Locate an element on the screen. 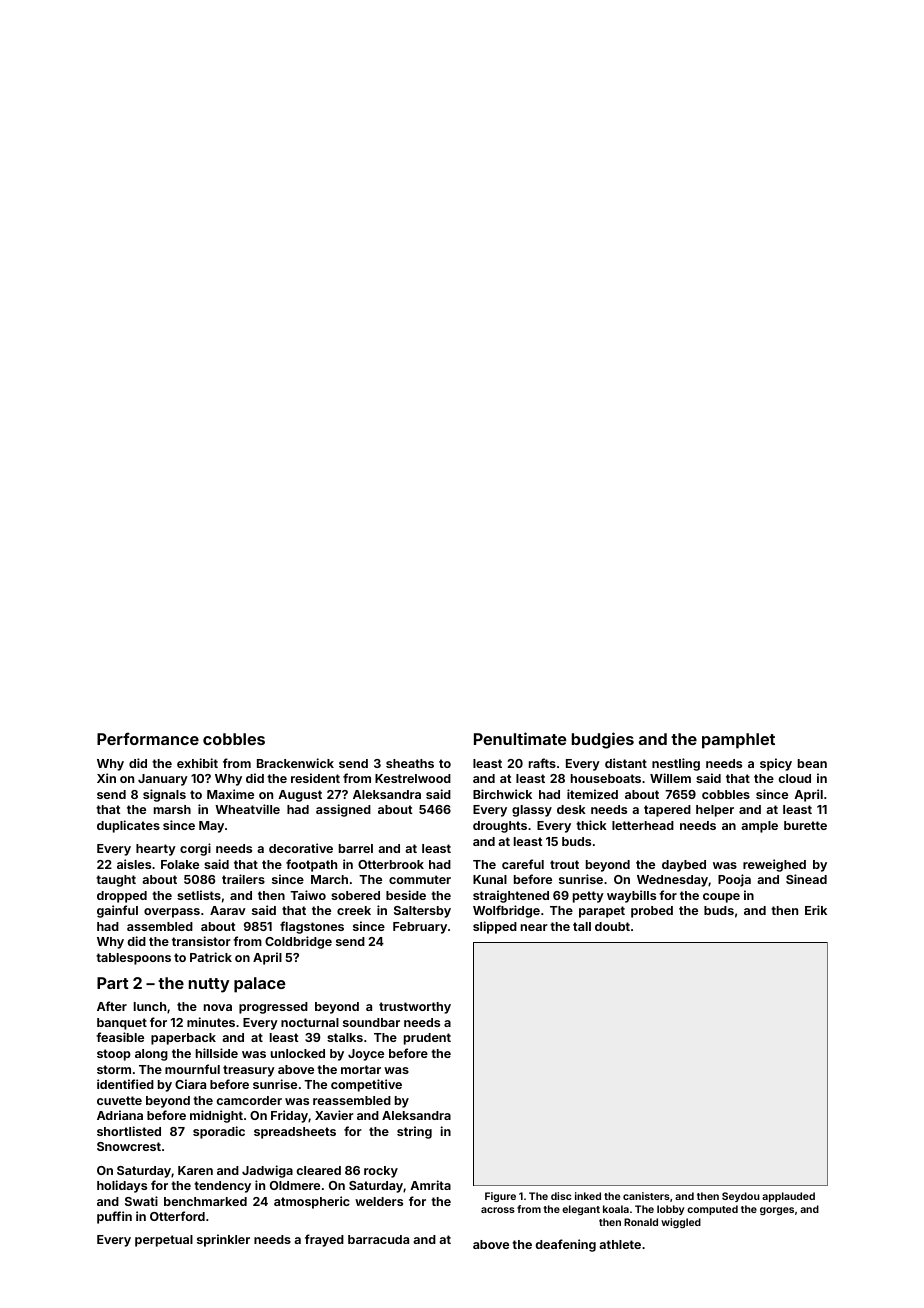  prudent is located at coordinates (427, 1039).
